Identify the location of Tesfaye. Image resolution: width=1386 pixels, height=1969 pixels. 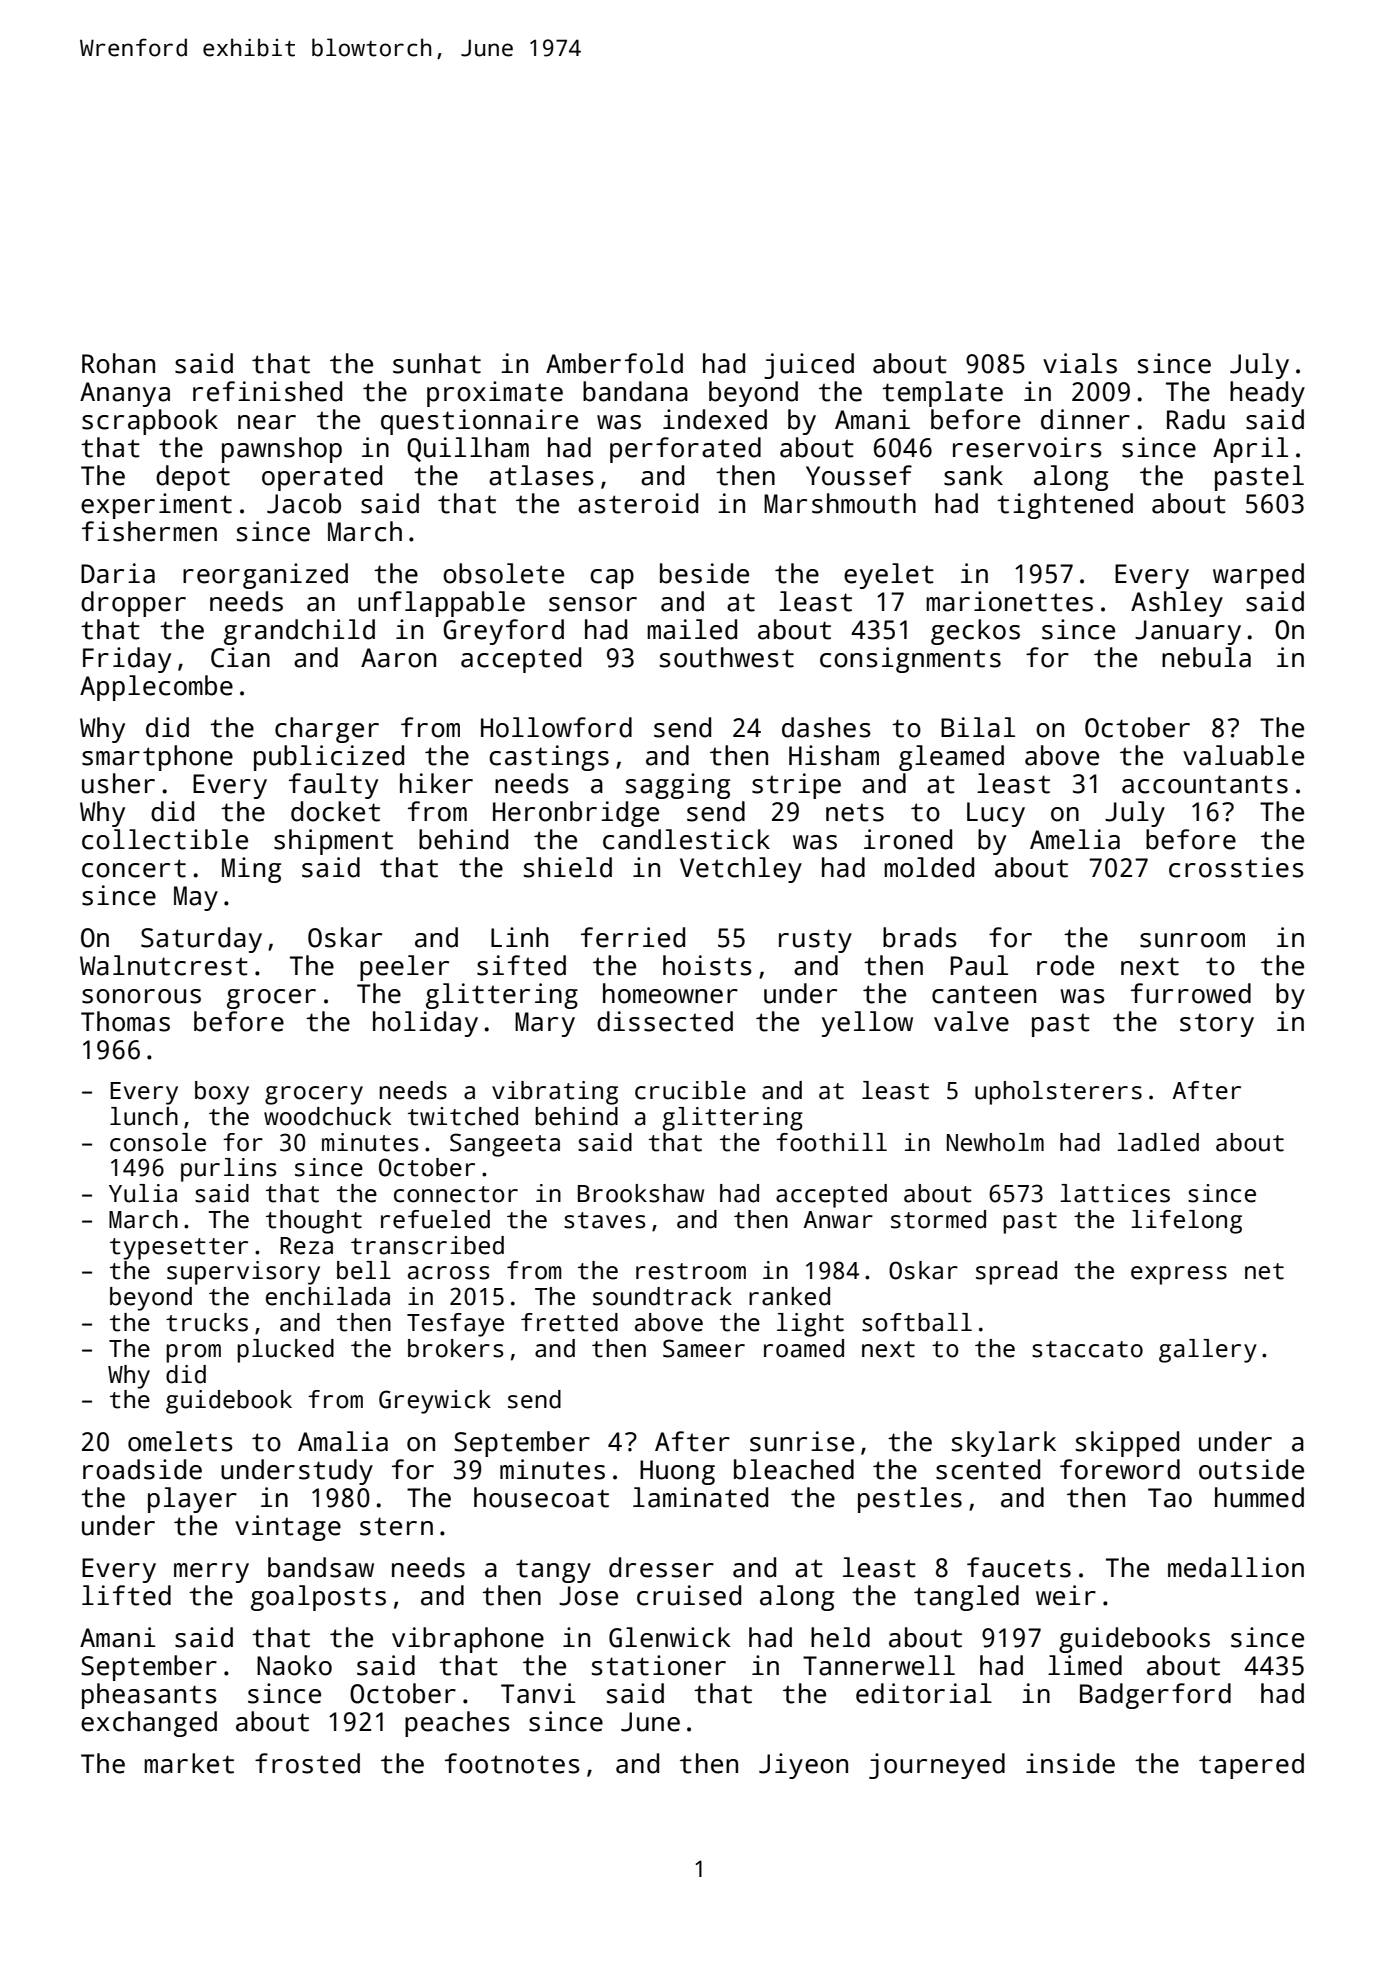
(455, 1325).
